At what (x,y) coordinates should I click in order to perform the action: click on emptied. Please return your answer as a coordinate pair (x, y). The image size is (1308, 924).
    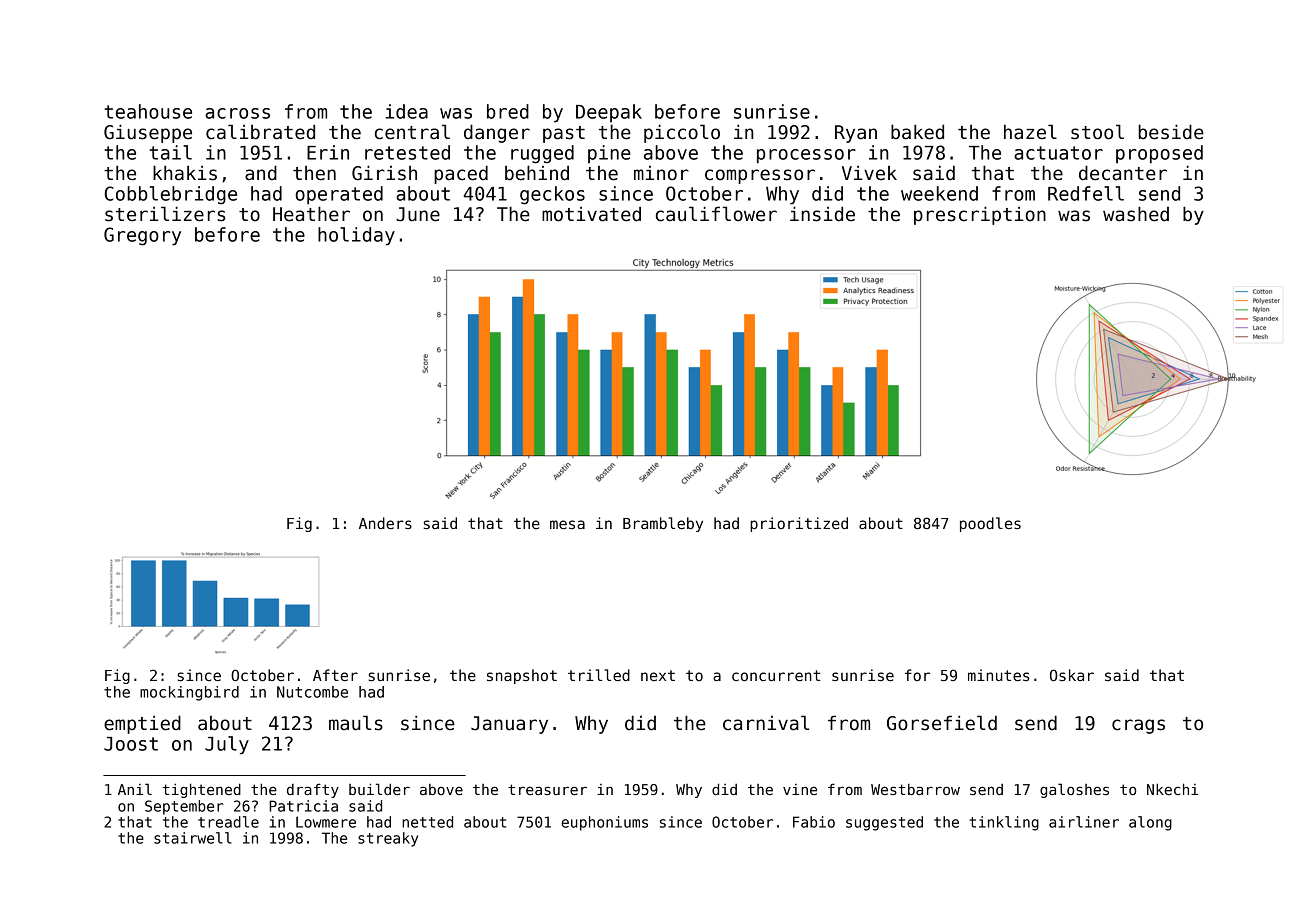
    Looking at the image, I should click on (142, 724).
